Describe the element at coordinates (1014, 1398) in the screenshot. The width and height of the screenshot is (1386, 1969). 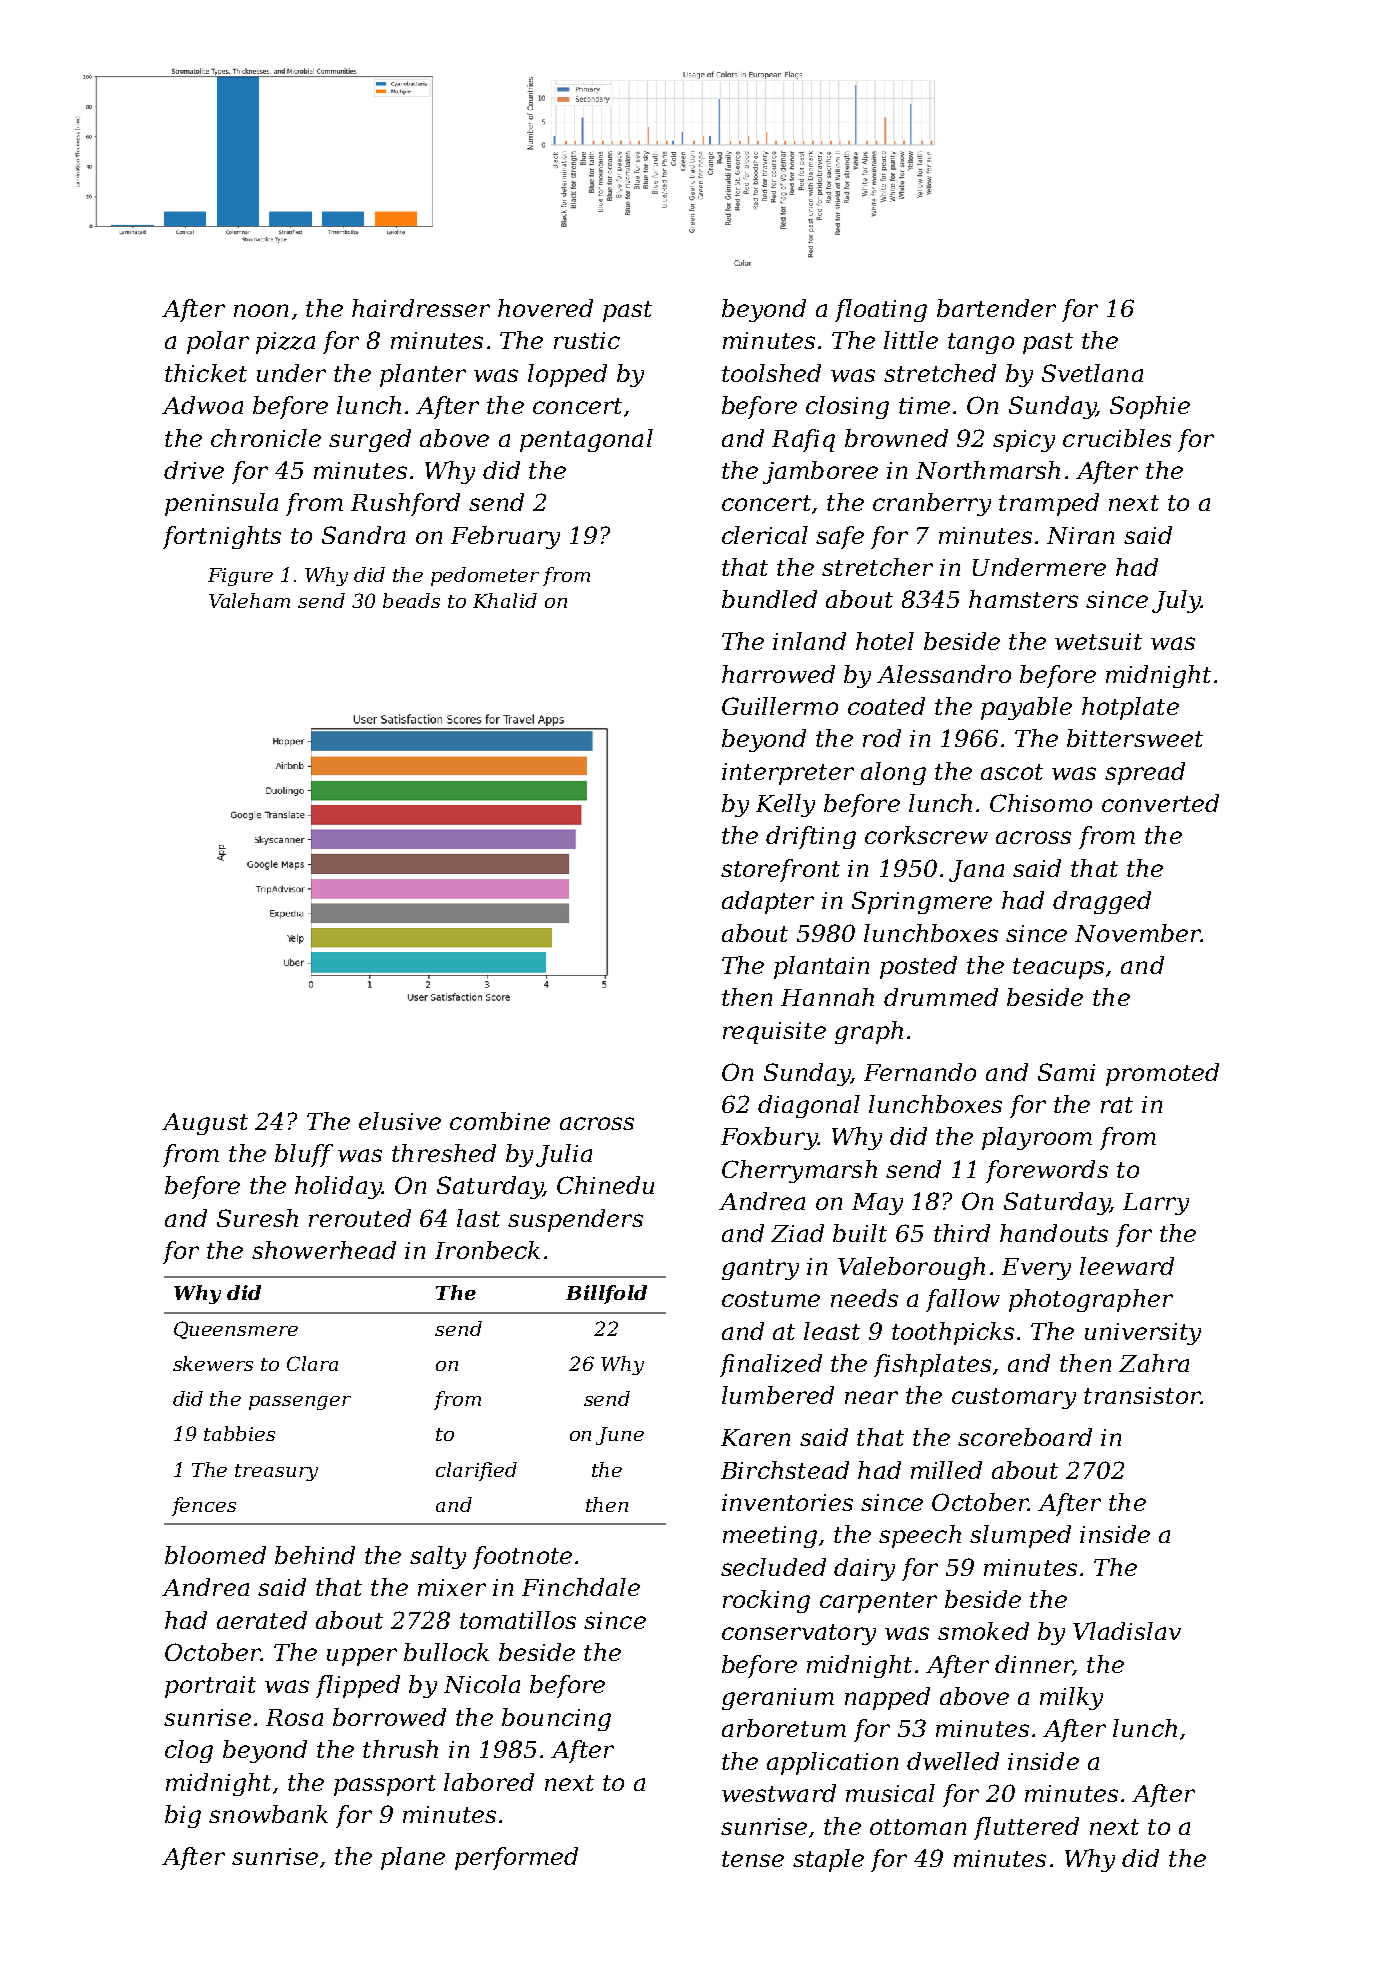
I see `customary` at that location.
